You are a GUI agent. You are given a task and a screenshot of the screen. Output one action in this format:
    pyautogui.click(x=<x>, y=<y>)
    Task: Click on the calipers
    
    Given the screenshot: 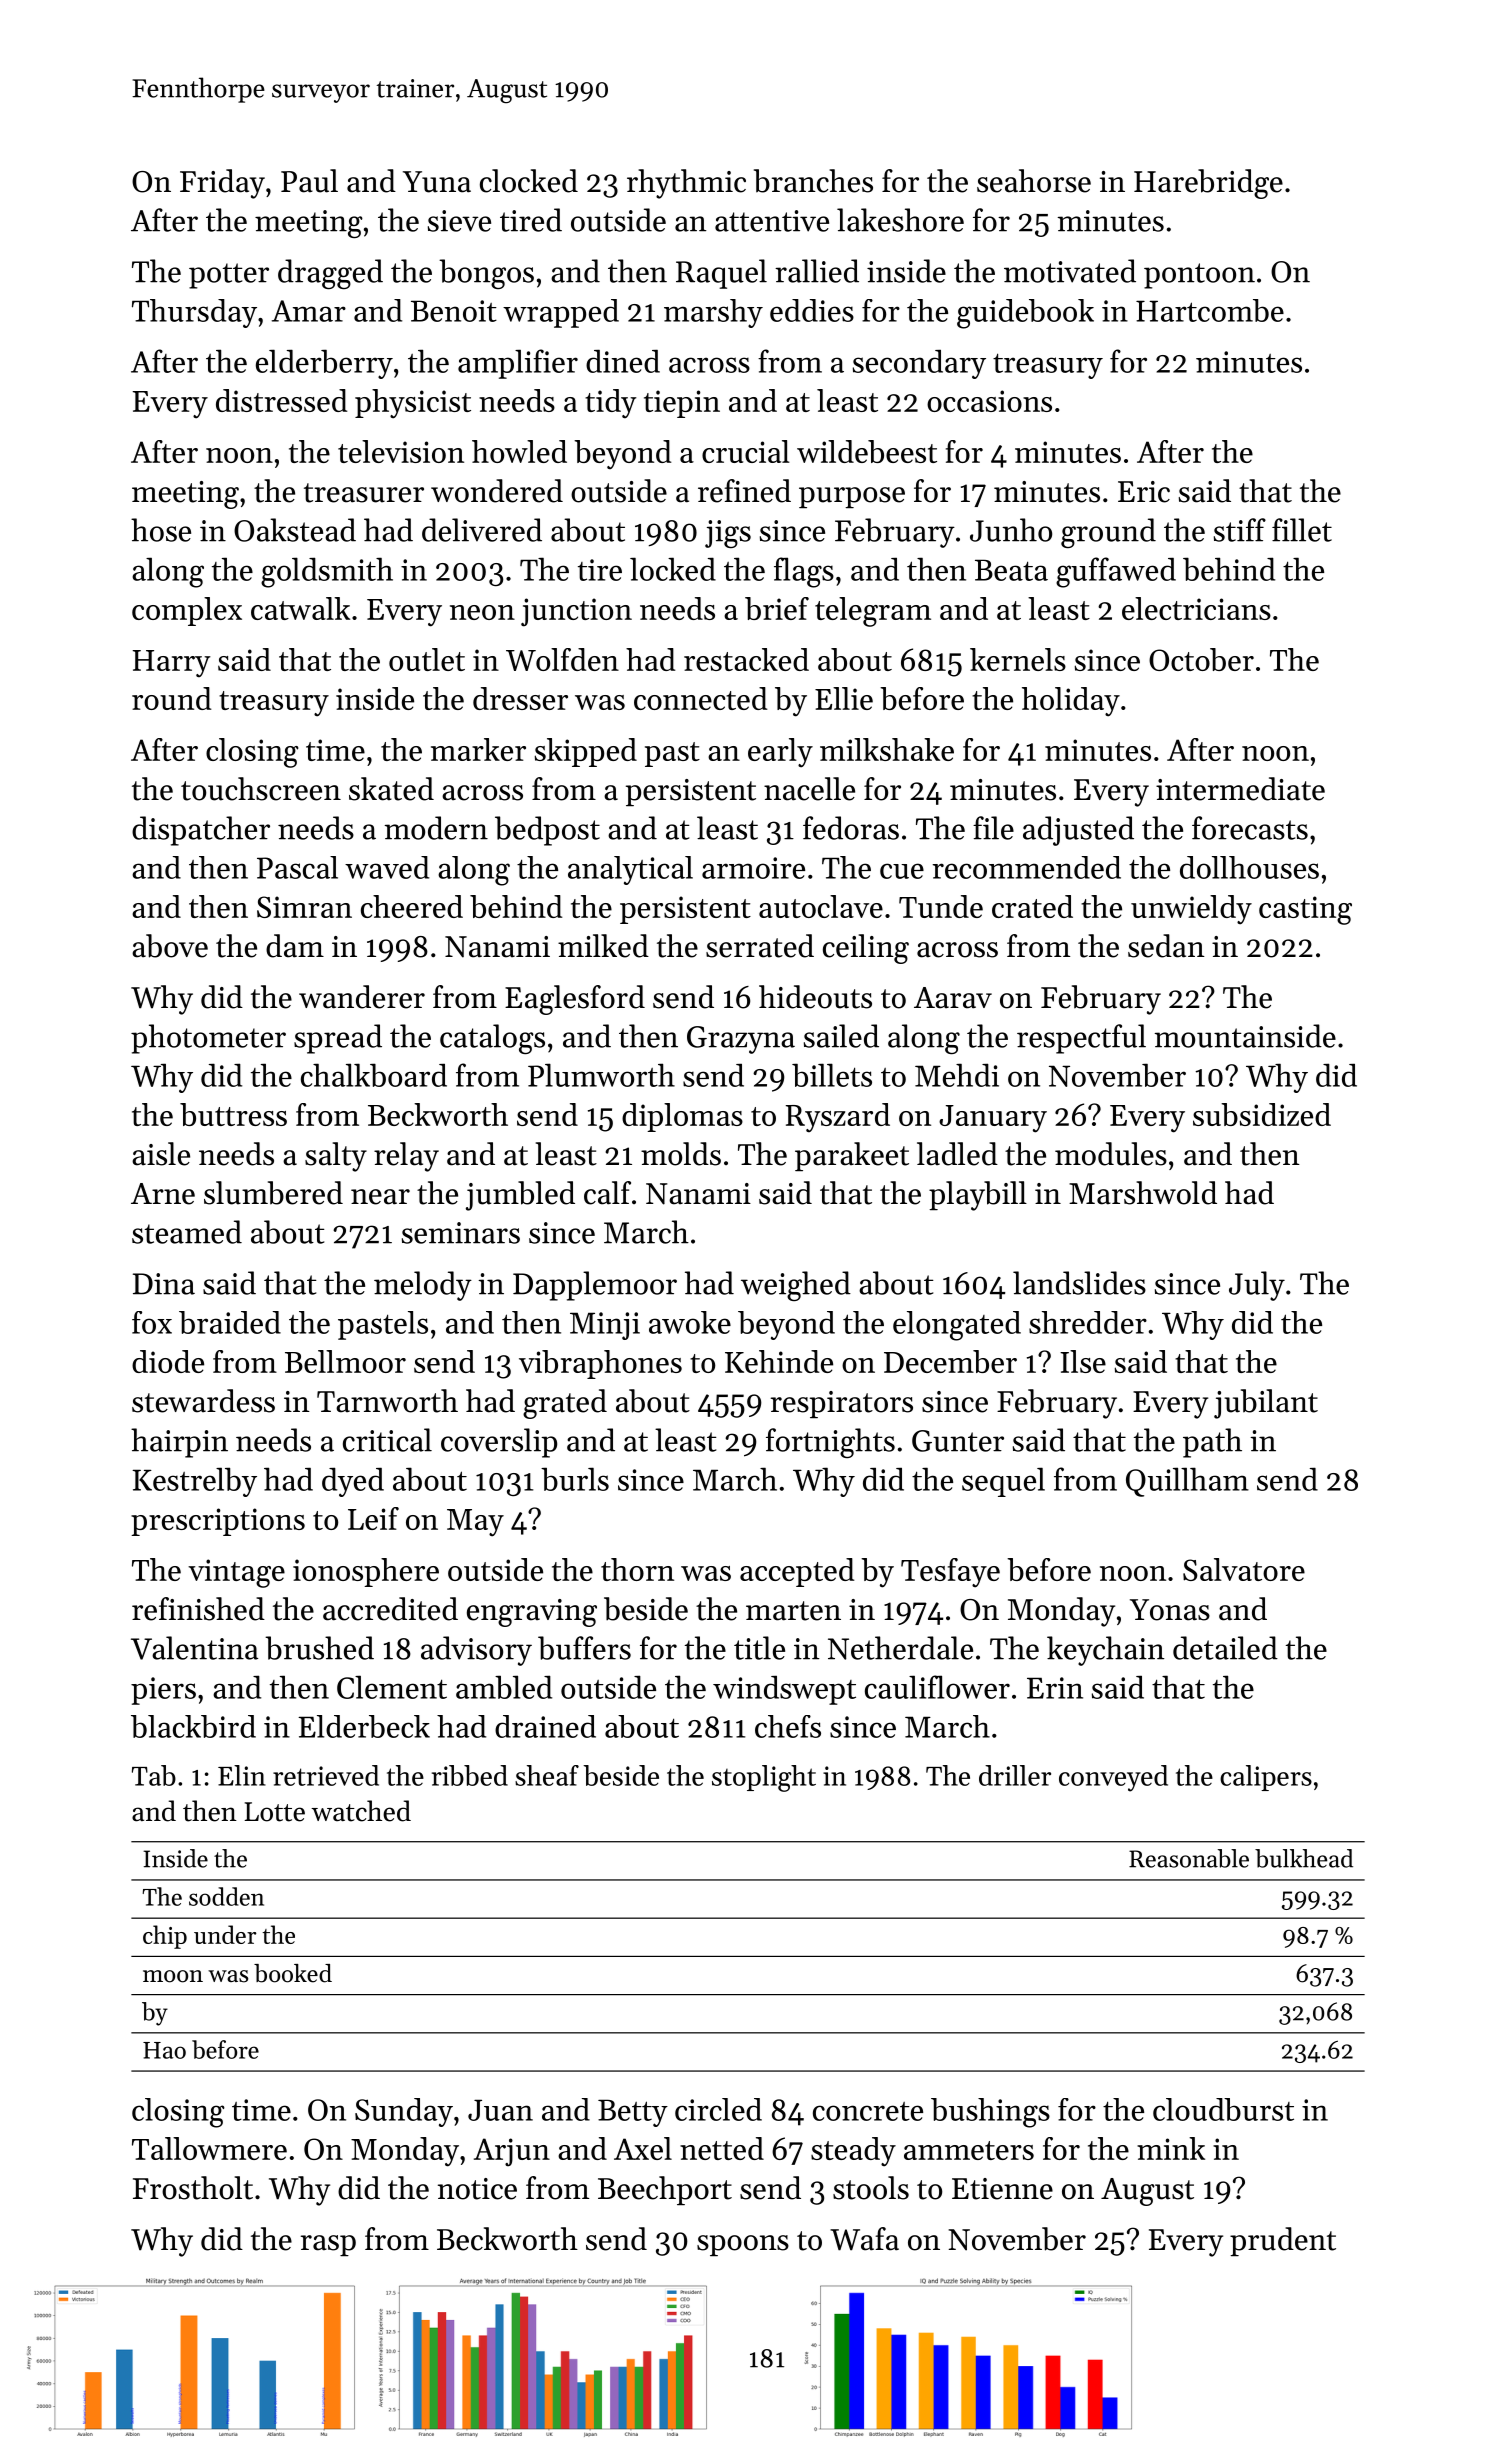 What is the action you would take?
    pyautogui.click(x=1266, y=1778)
